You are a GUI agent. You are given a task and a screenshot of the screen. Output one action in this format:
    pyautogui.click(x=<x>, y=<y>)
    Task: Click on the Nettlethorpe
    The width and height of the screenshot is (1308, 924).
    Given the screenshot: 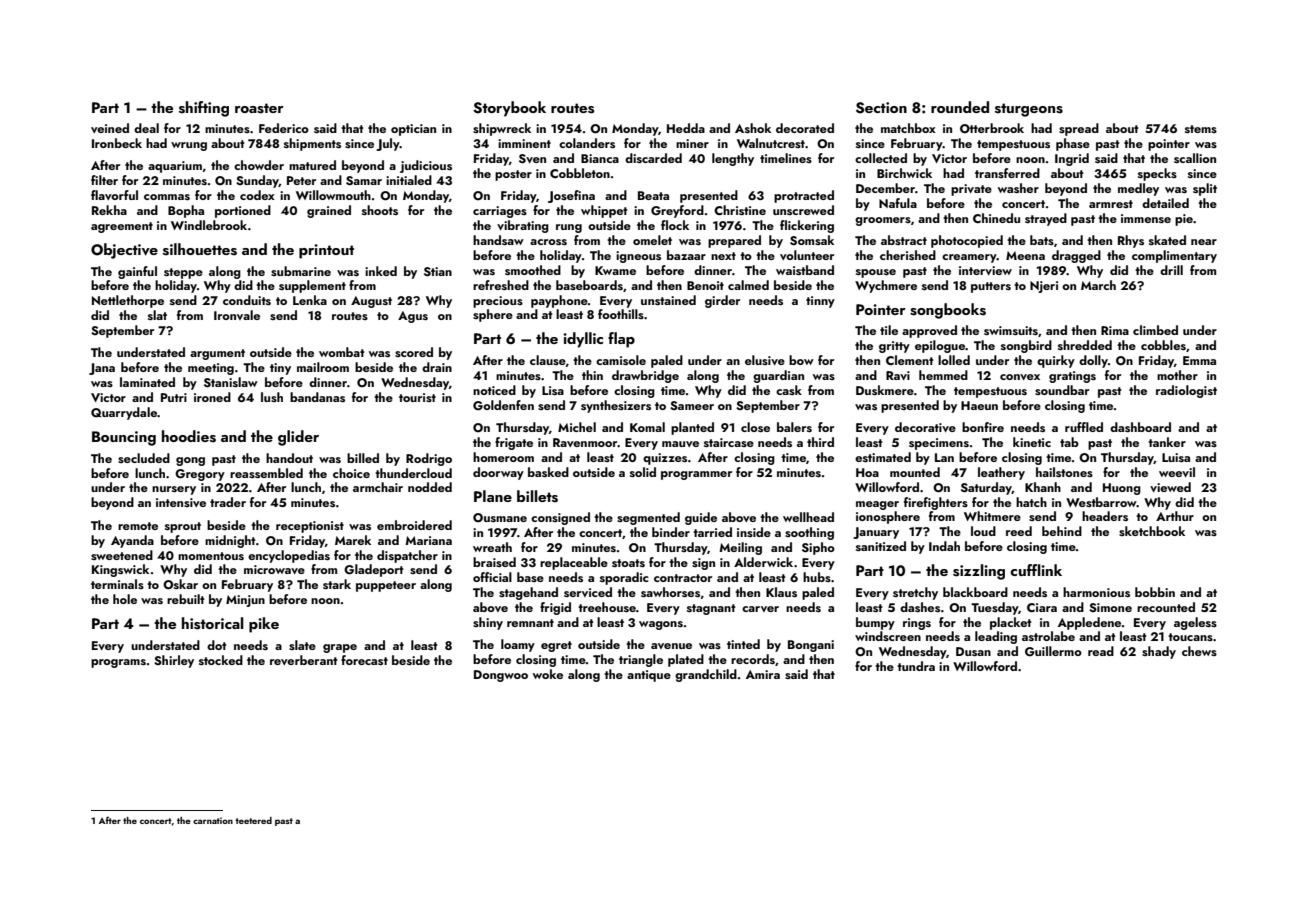 What is the action you would take?
    pyautogui.click(x=128, y=301)
